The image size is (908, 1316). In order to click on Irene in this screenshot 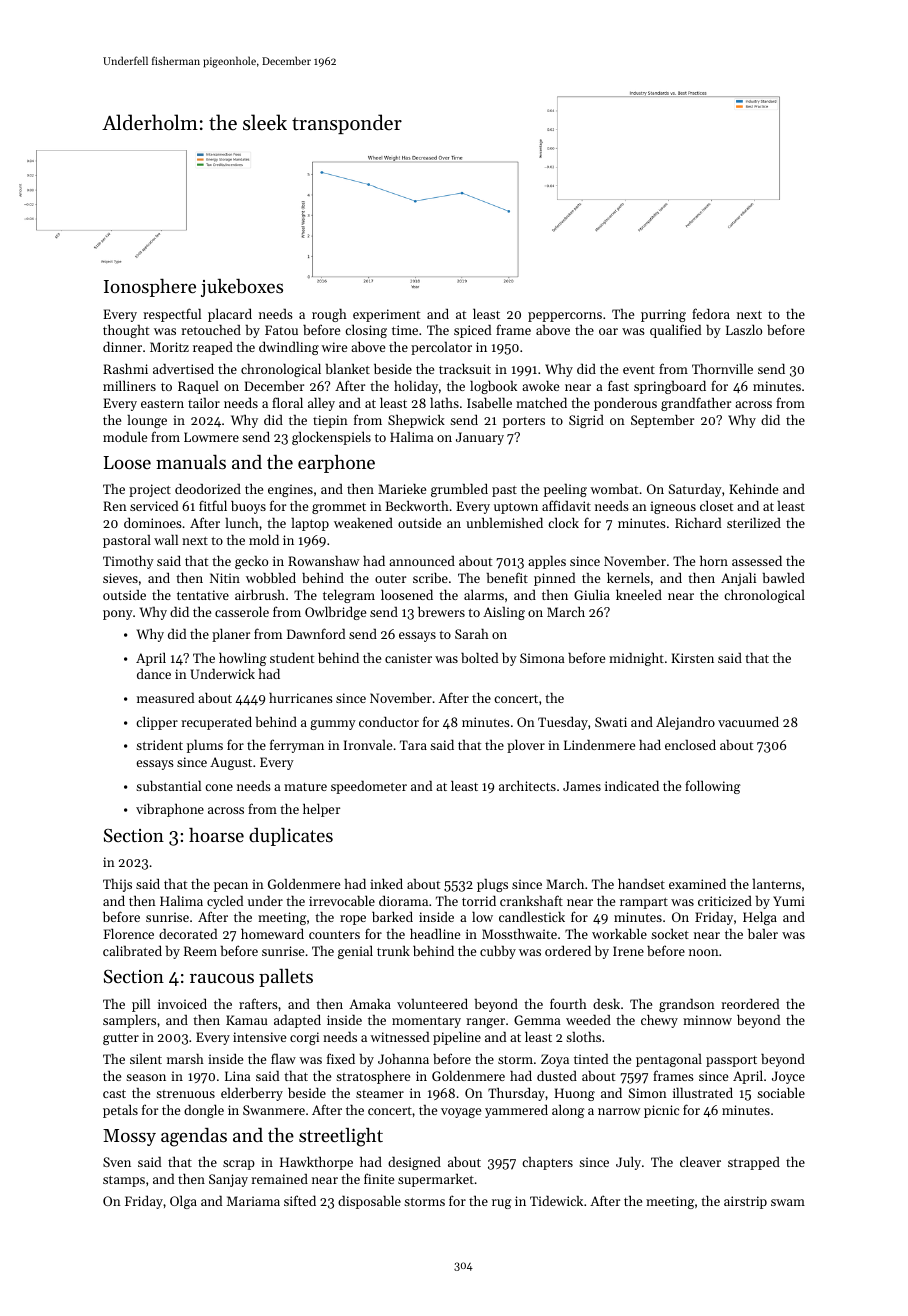, I will do `click(628, 951)`.
